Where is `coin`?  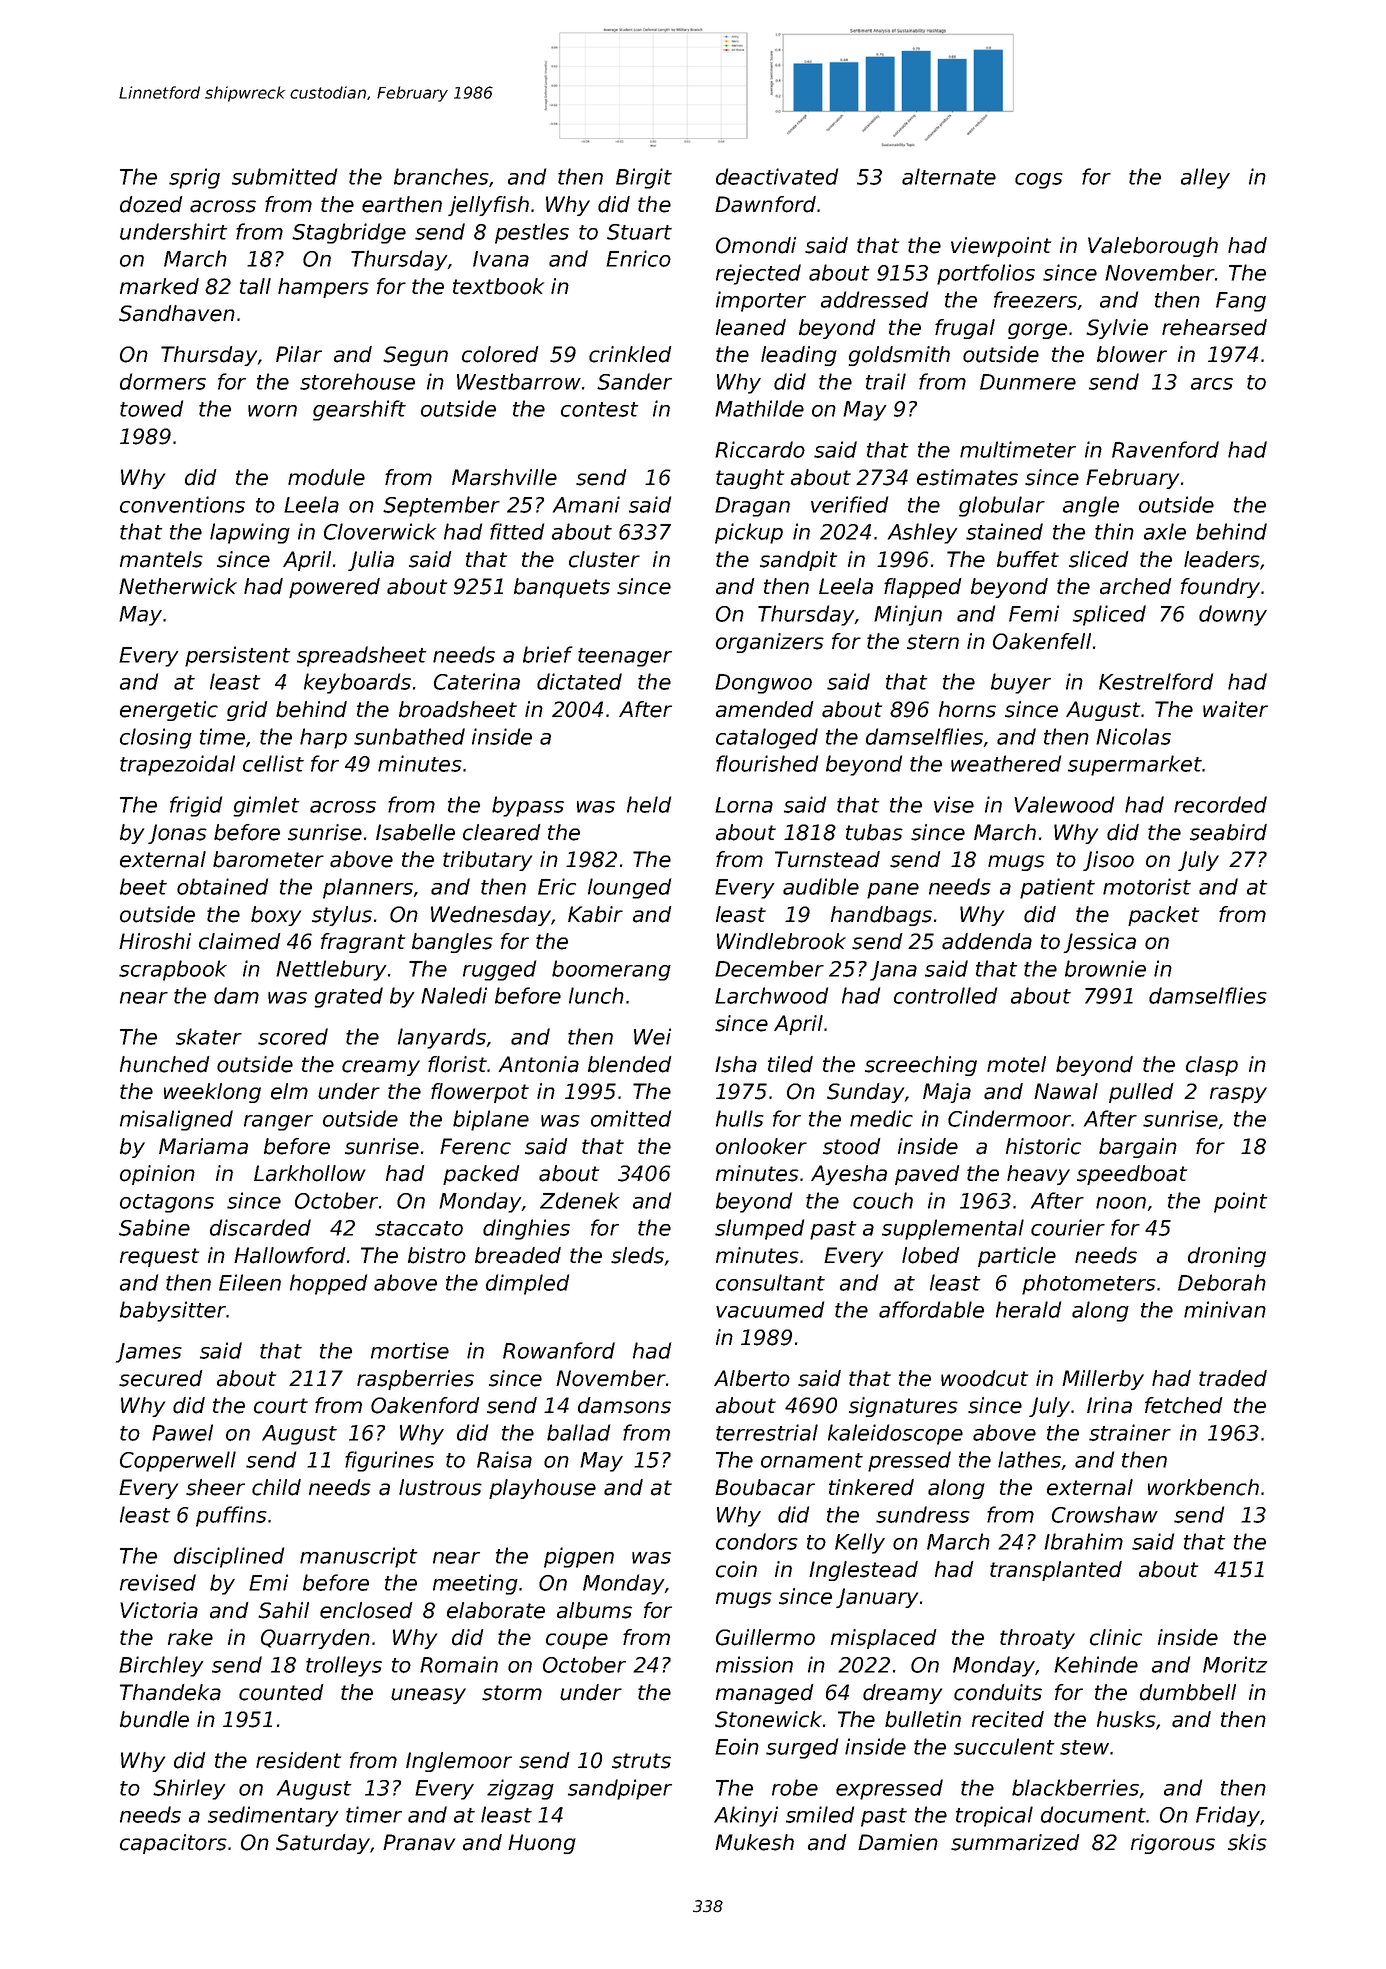
coin is located at coordinates (736, 1569).
